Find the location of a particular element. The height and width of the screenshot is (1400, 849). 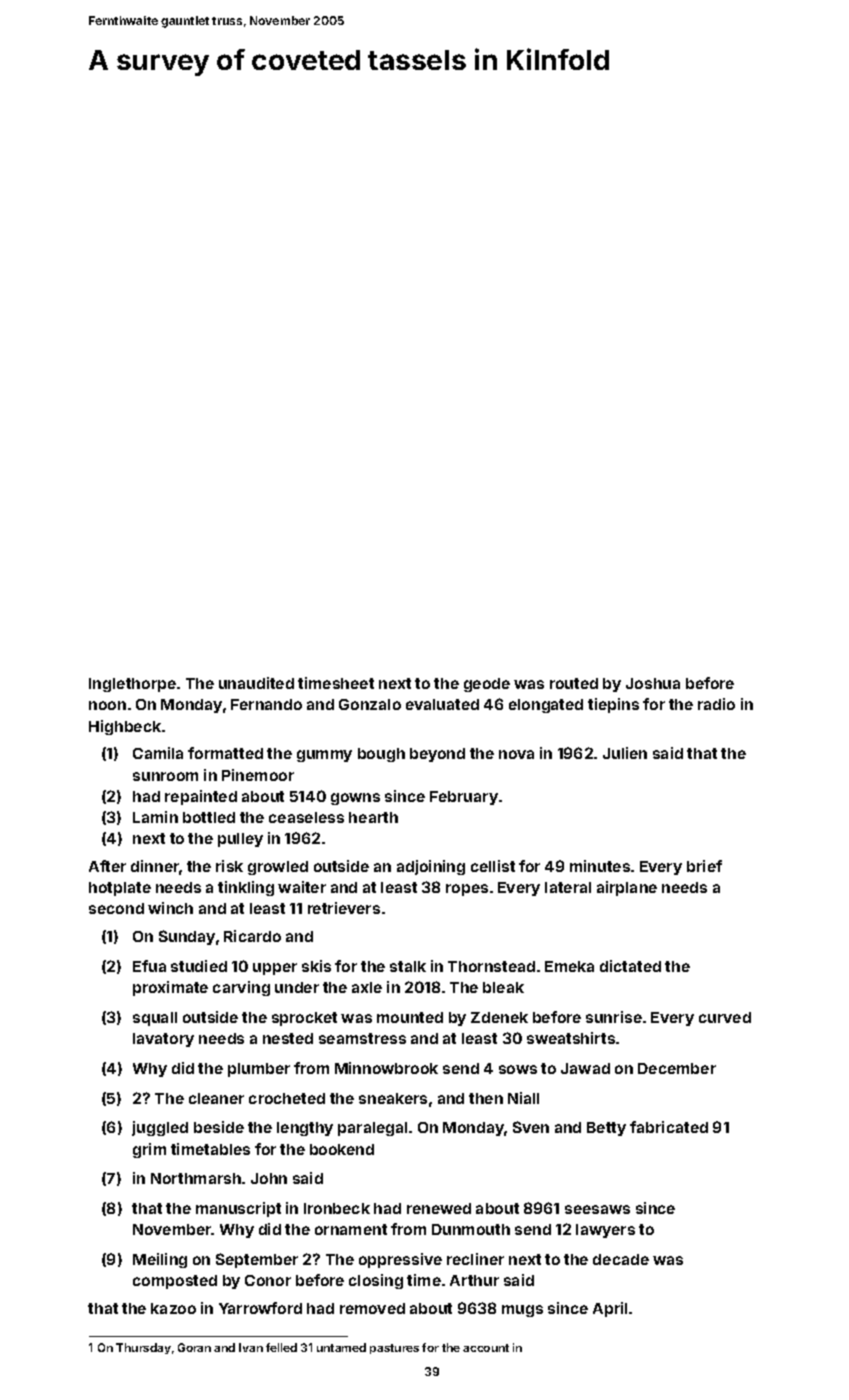

fabricated is located at coordinates (669, 1127).
